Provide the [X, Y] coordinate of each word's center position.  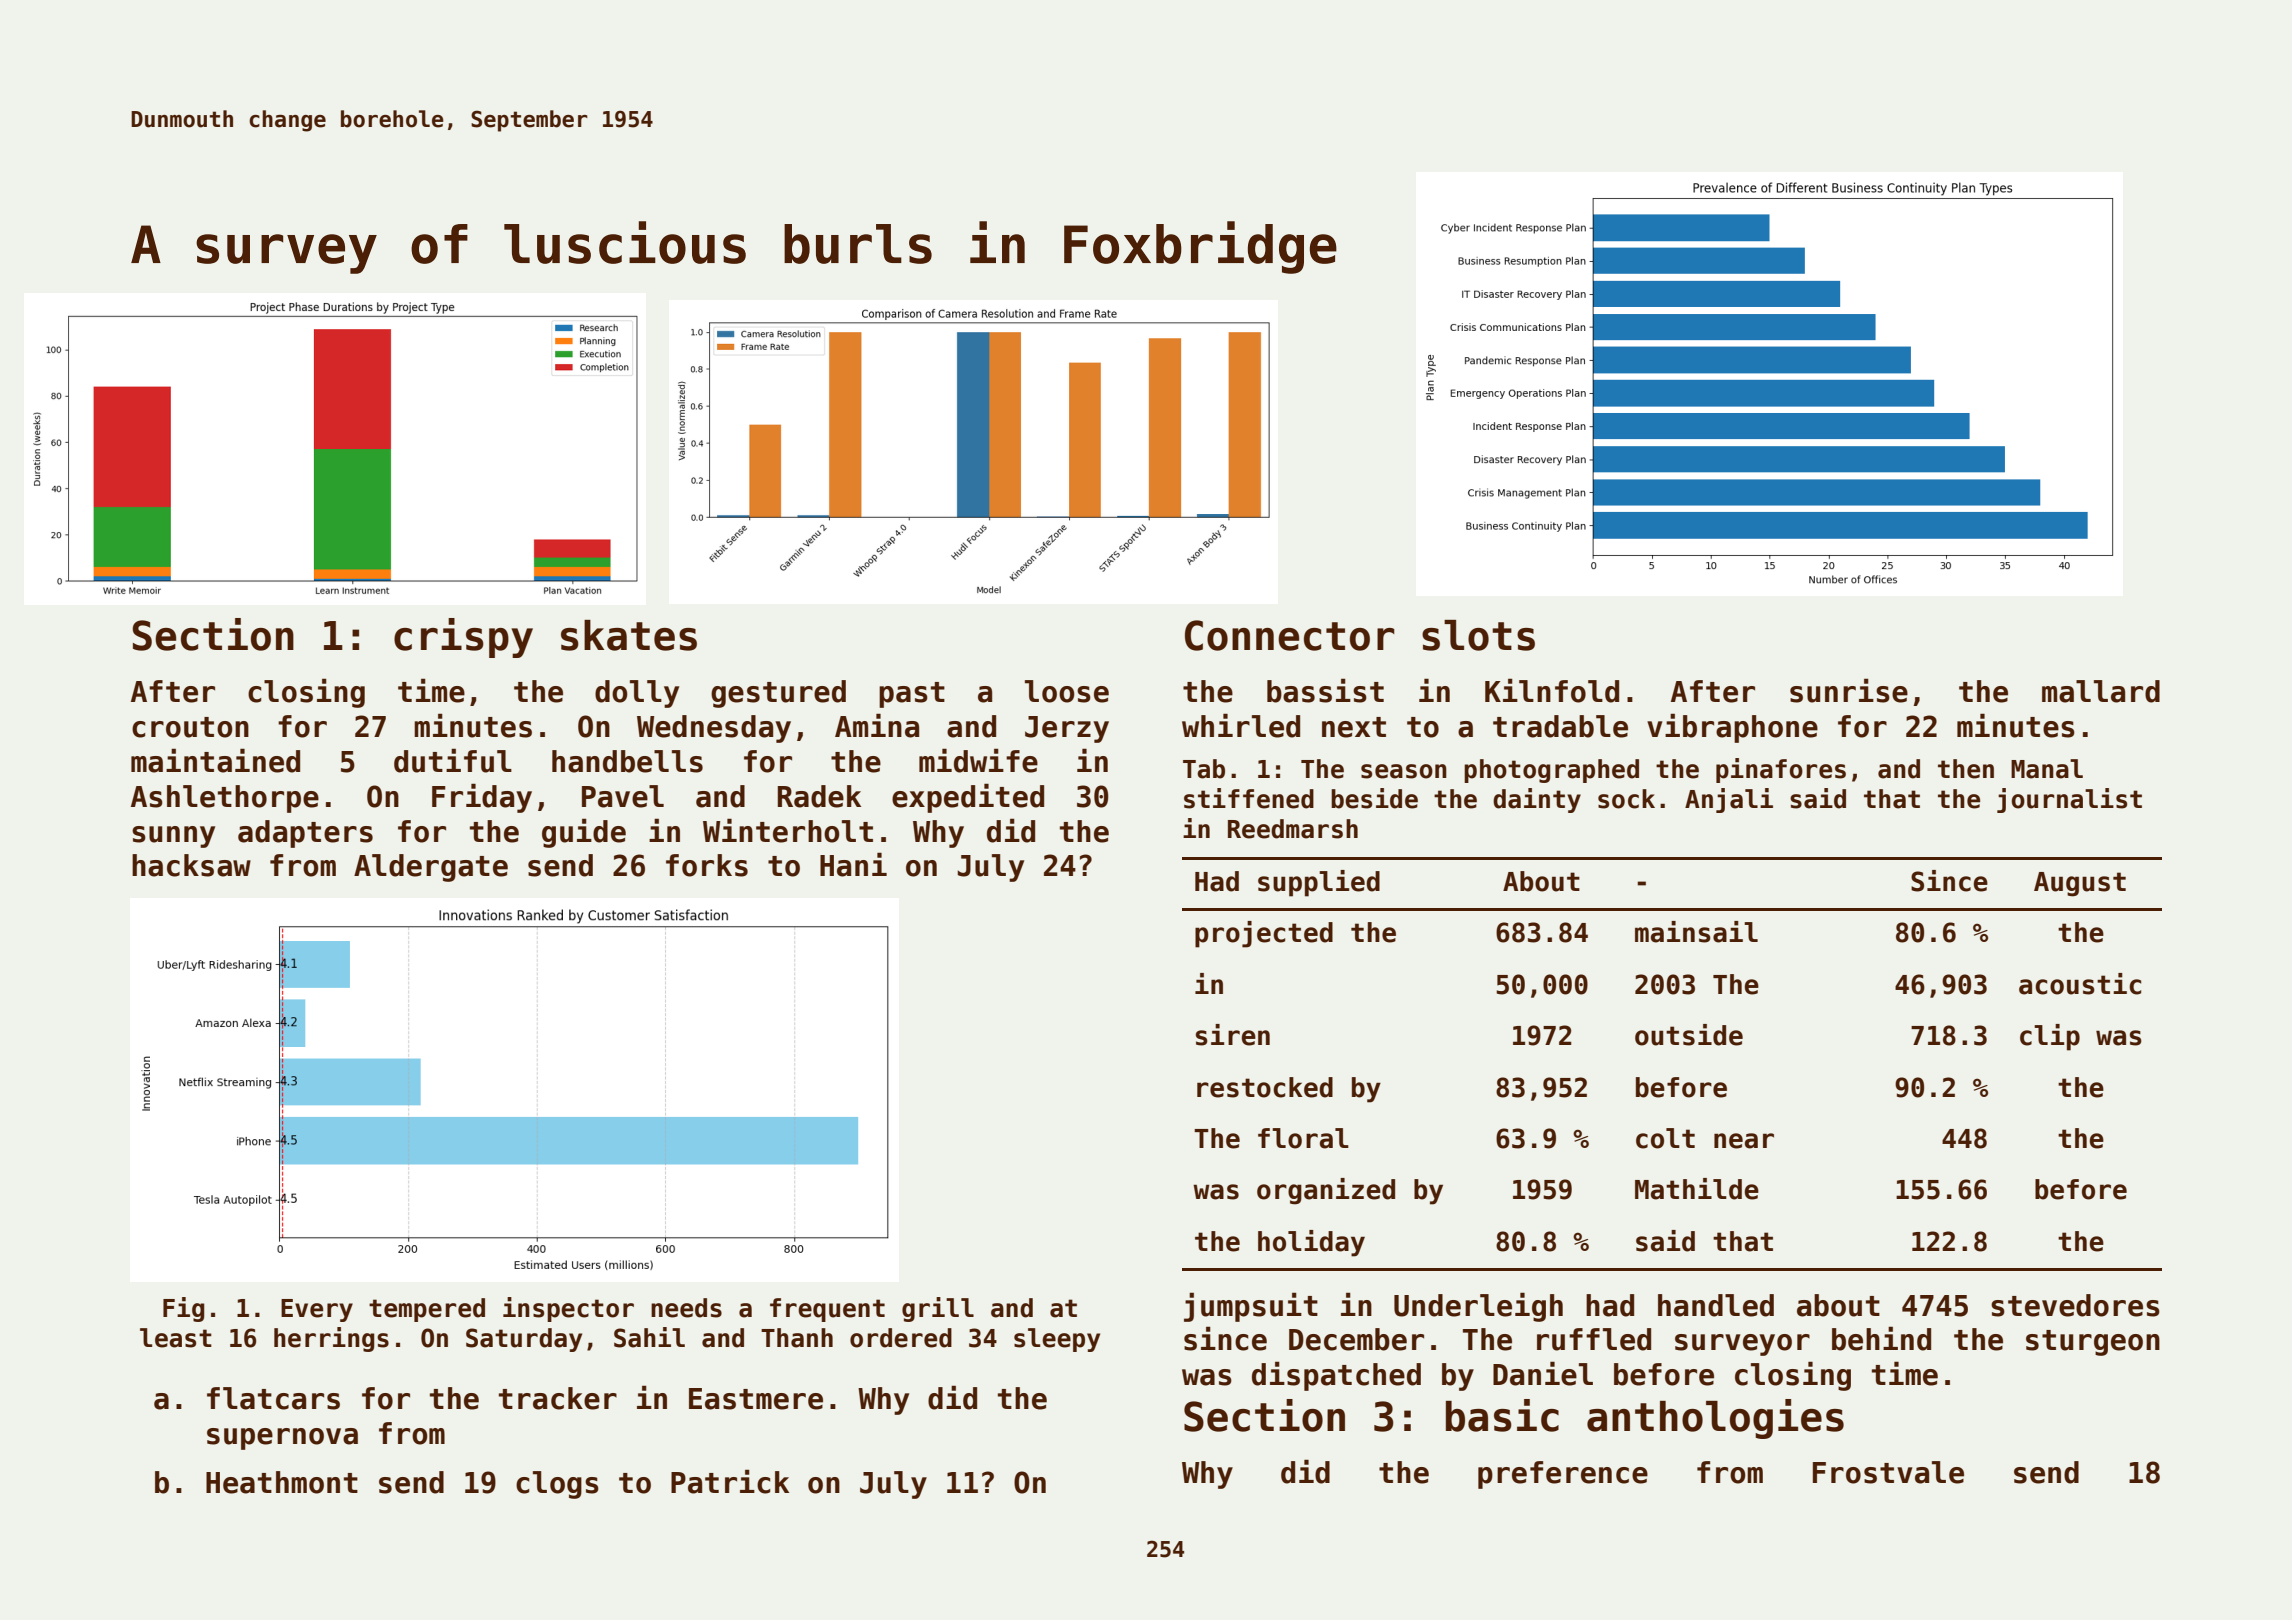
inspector [568, 1309]
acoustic [2080, 984]
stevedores [2075, 1305]
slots [1478, 635]
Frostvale [1888, 1472]
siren [1233, 1035]
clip [2050, 1037]
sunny [173, 837]
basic [1502, 1415]
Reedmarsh [1293, 829]
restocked [1265, 1087]
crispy [463, 638]
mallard [2101, 691]
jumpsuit [1251, 1307]
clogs [557, 1485]
